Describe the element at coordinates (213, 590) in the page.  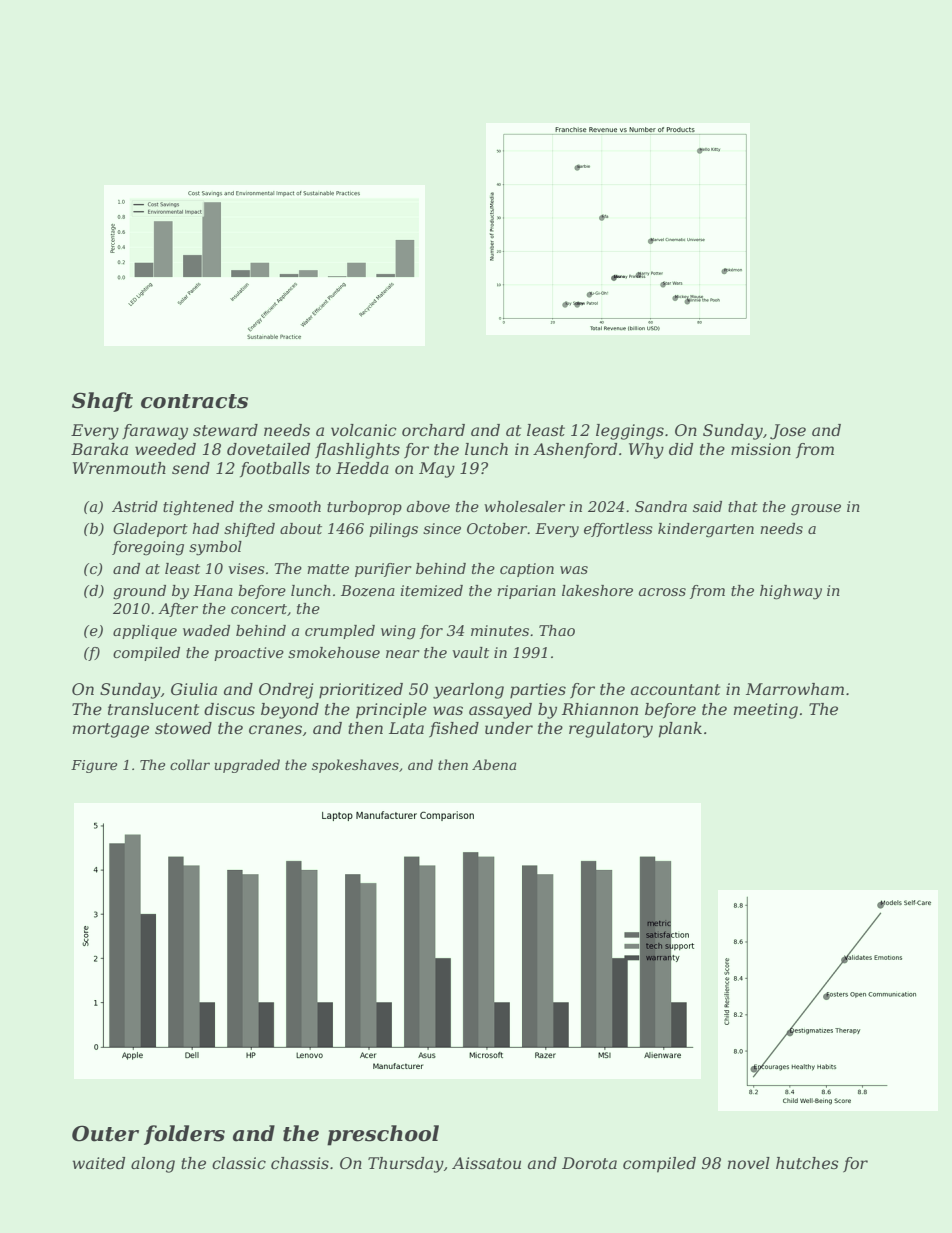
I see `Hana` at that location.
